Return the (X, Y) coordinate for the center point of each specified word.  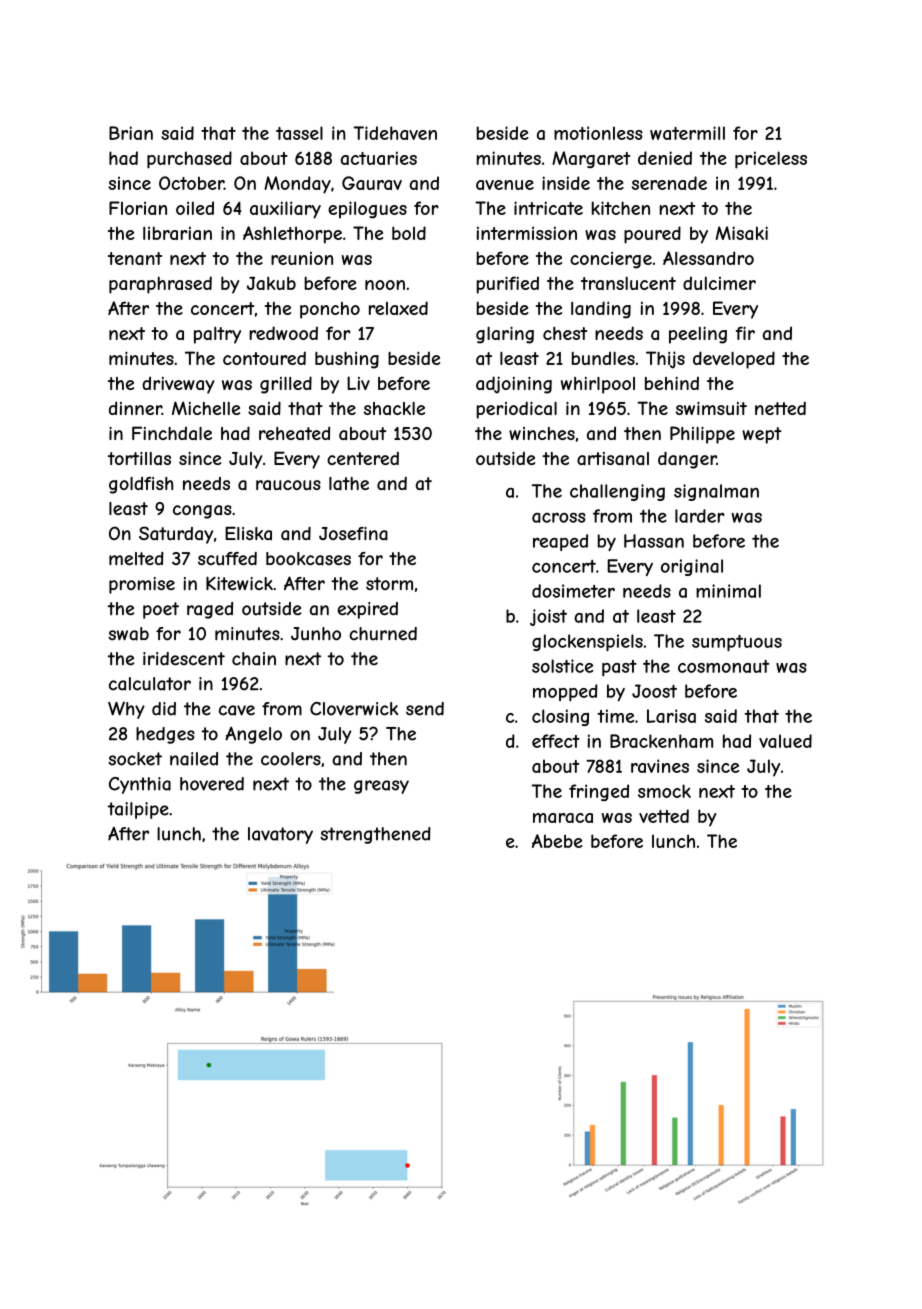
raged (210, 610)
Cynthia (140, 785)
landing (601, 310)
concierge (611, 260)
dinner (135, 408)
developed (734, 360)
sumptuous (737, 643)
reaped (560, 542)
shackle (394, 408)
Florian (138, 208)
